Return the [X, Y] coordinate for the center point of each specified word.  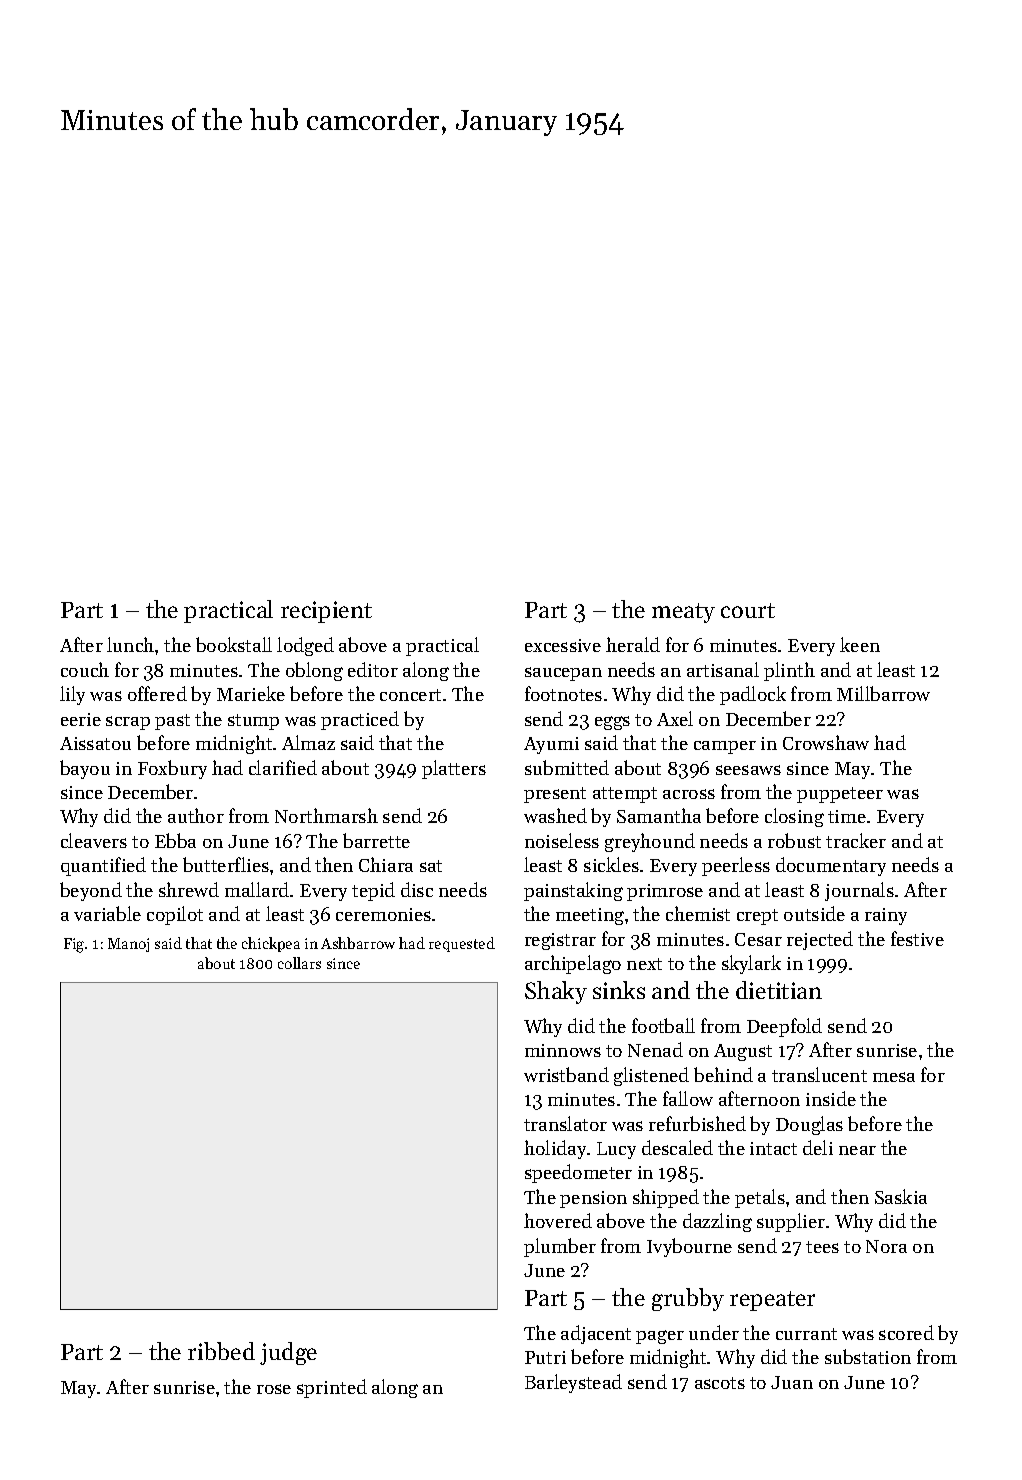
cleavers [94, 840]
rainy [886, 916]
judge [288, 1353]
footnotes [563, 693]
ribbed [221, 1351]
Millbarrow [883, 693]
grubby [688, 1299]
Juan [792, 1382]
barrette [376, 840]
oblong [314, 671]
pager [660, 1337]
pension [593, 1199]
